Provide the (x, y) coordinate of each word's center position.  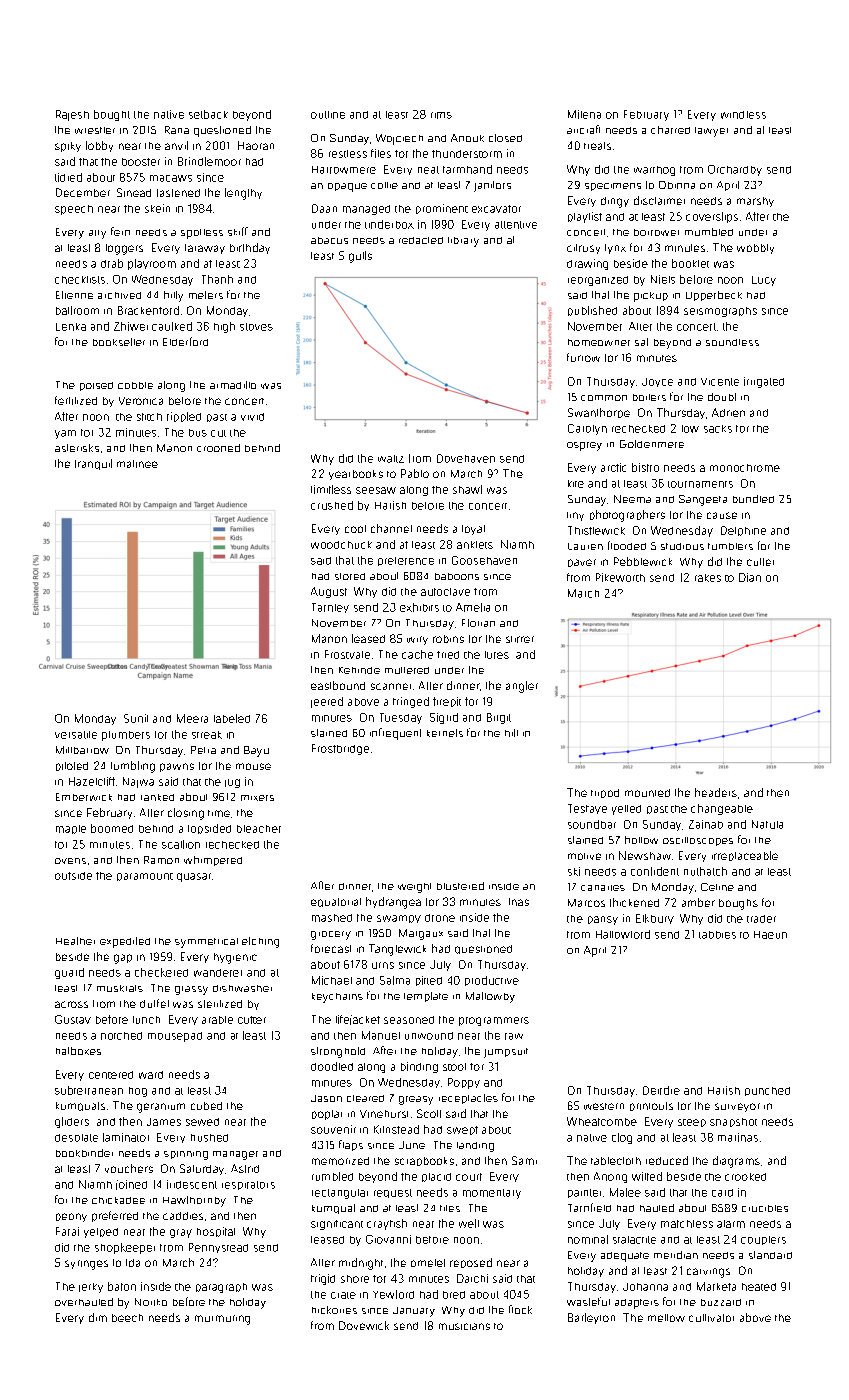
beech (127, 1318)
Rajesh (72, 115)
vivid (252, 417)
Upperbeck (714, 296)
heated (759, 1287)
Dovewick (364, 1325)
